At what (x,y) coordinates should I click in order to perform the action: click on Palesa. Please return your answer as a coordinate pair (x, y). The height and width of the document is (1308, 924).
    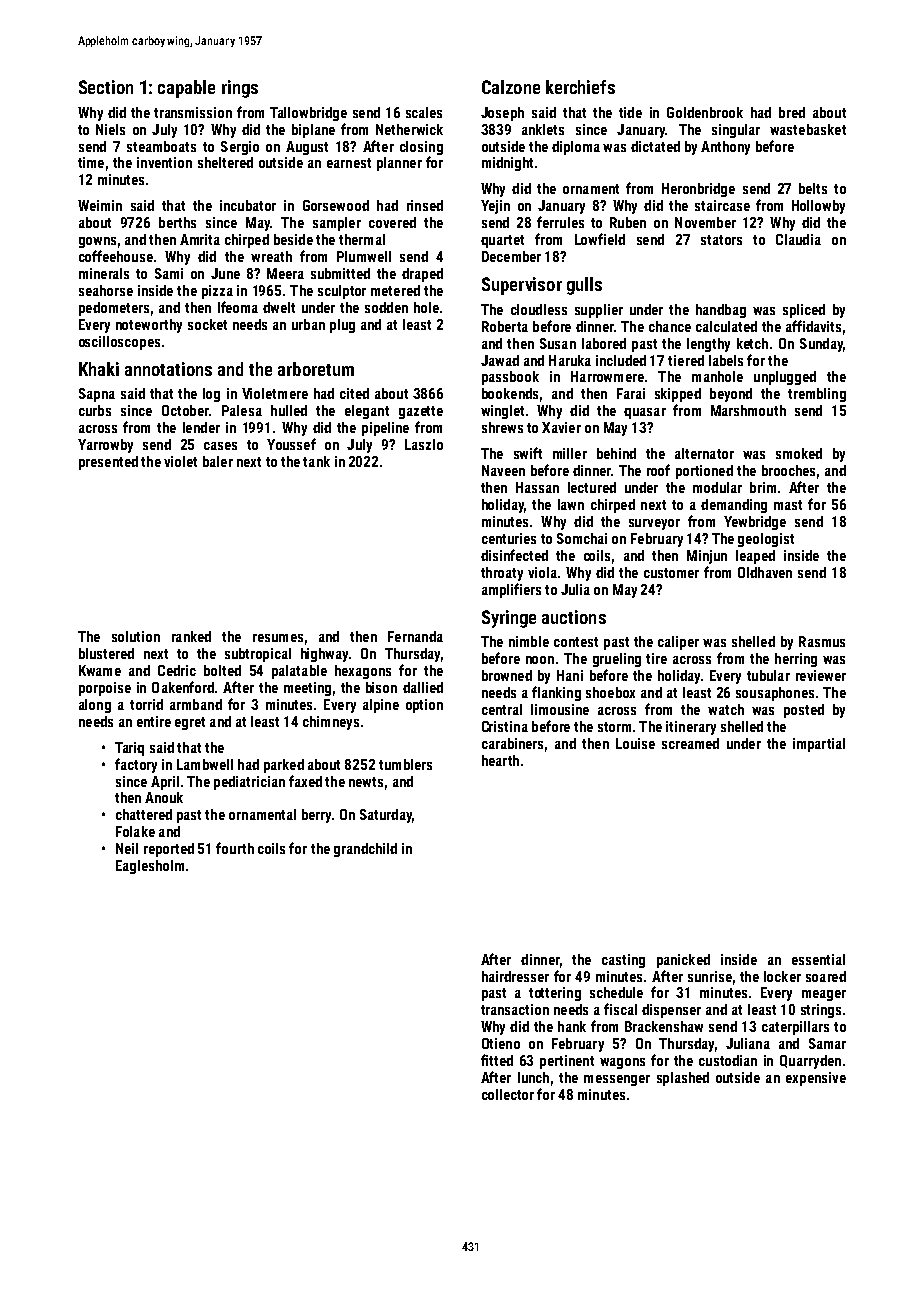
    Looking at the image, I should click on (242, 410).
